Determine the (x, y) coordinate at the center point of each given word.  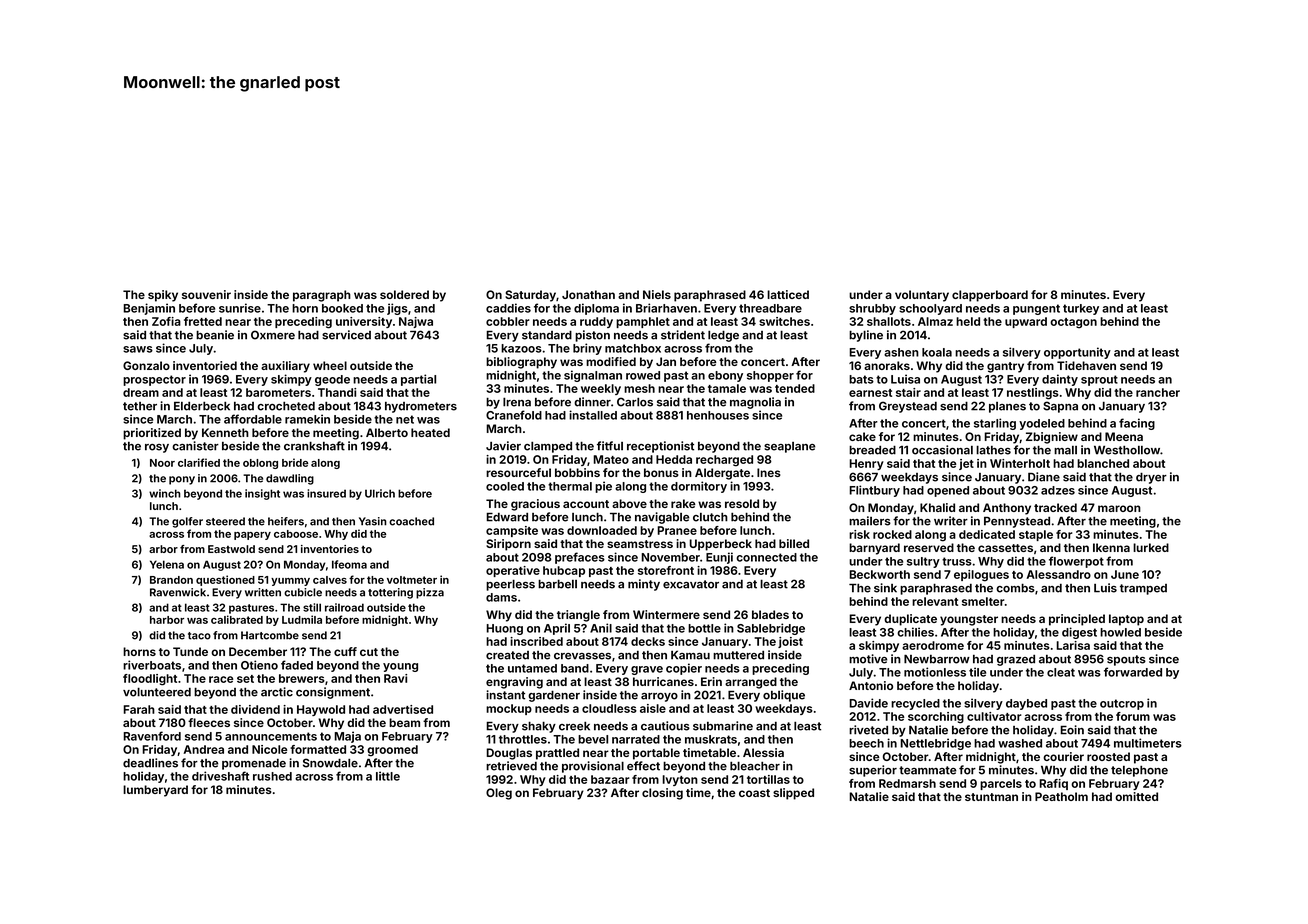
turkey (1081, 309)
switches (784, 321)
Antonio (871, 685)
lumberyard (155, 791)
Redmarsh (907, 783)
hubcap (564, 571)
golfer (187, 522)
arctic (277, 692)
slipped (793, 794)
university (364, 322)
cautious (665, 726)
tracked (1055, 507)
